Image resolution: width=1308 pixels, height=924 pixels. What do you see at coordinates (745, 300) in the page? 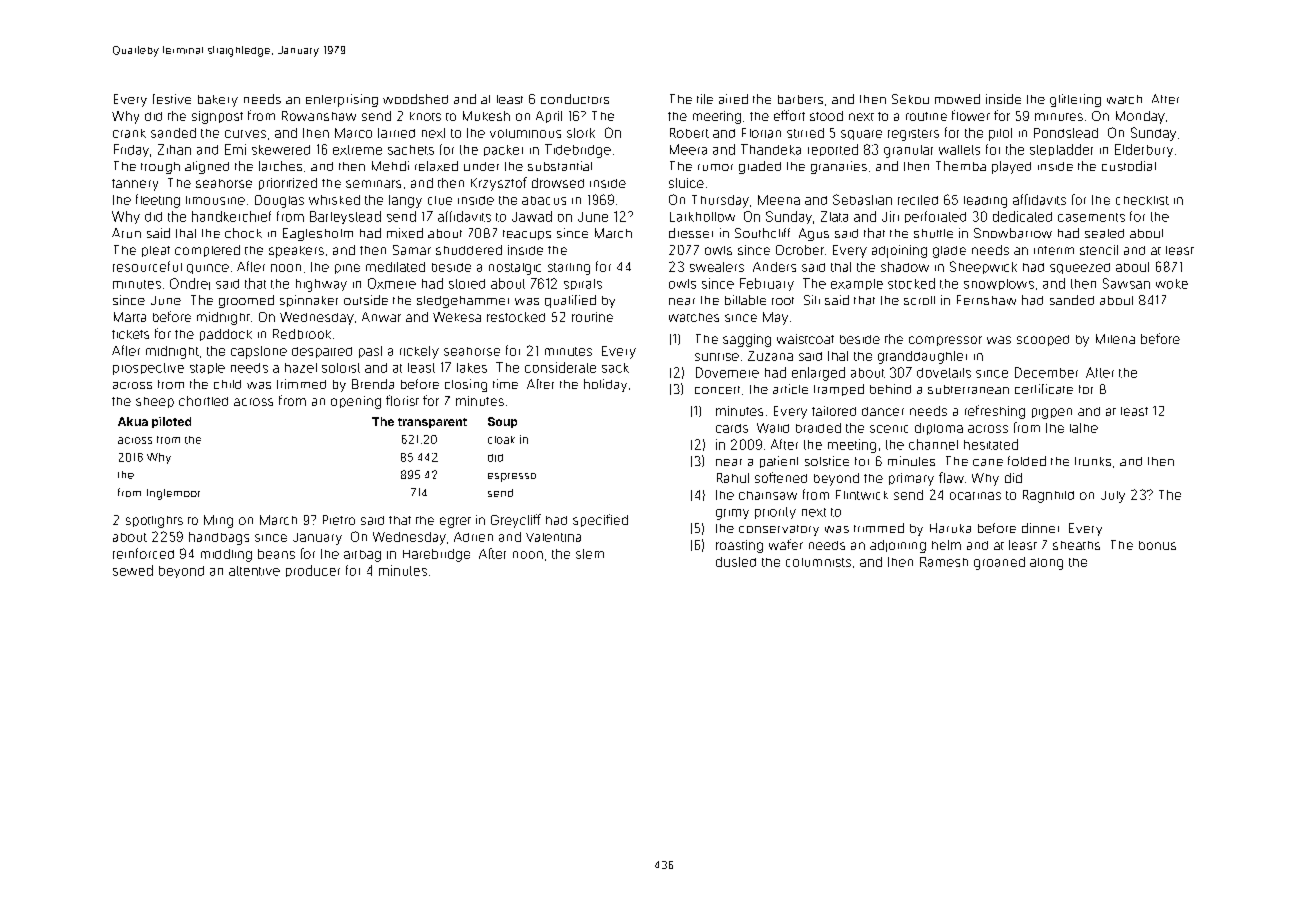
I see `billable` at bounding box center [745, 300].
